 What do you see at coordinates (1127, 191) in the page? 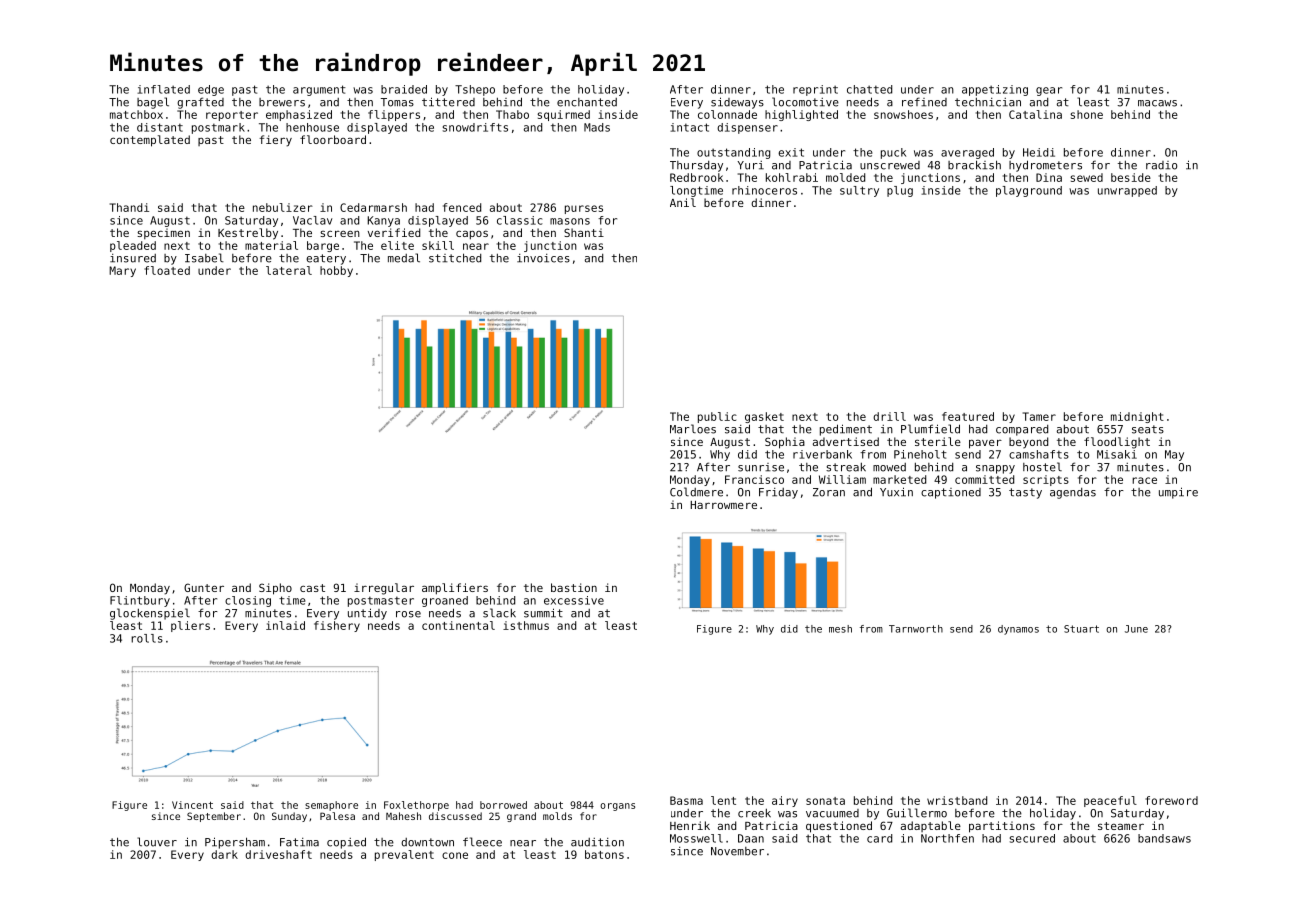
I see `unwrapped` at bounding box center [1127, 191].
